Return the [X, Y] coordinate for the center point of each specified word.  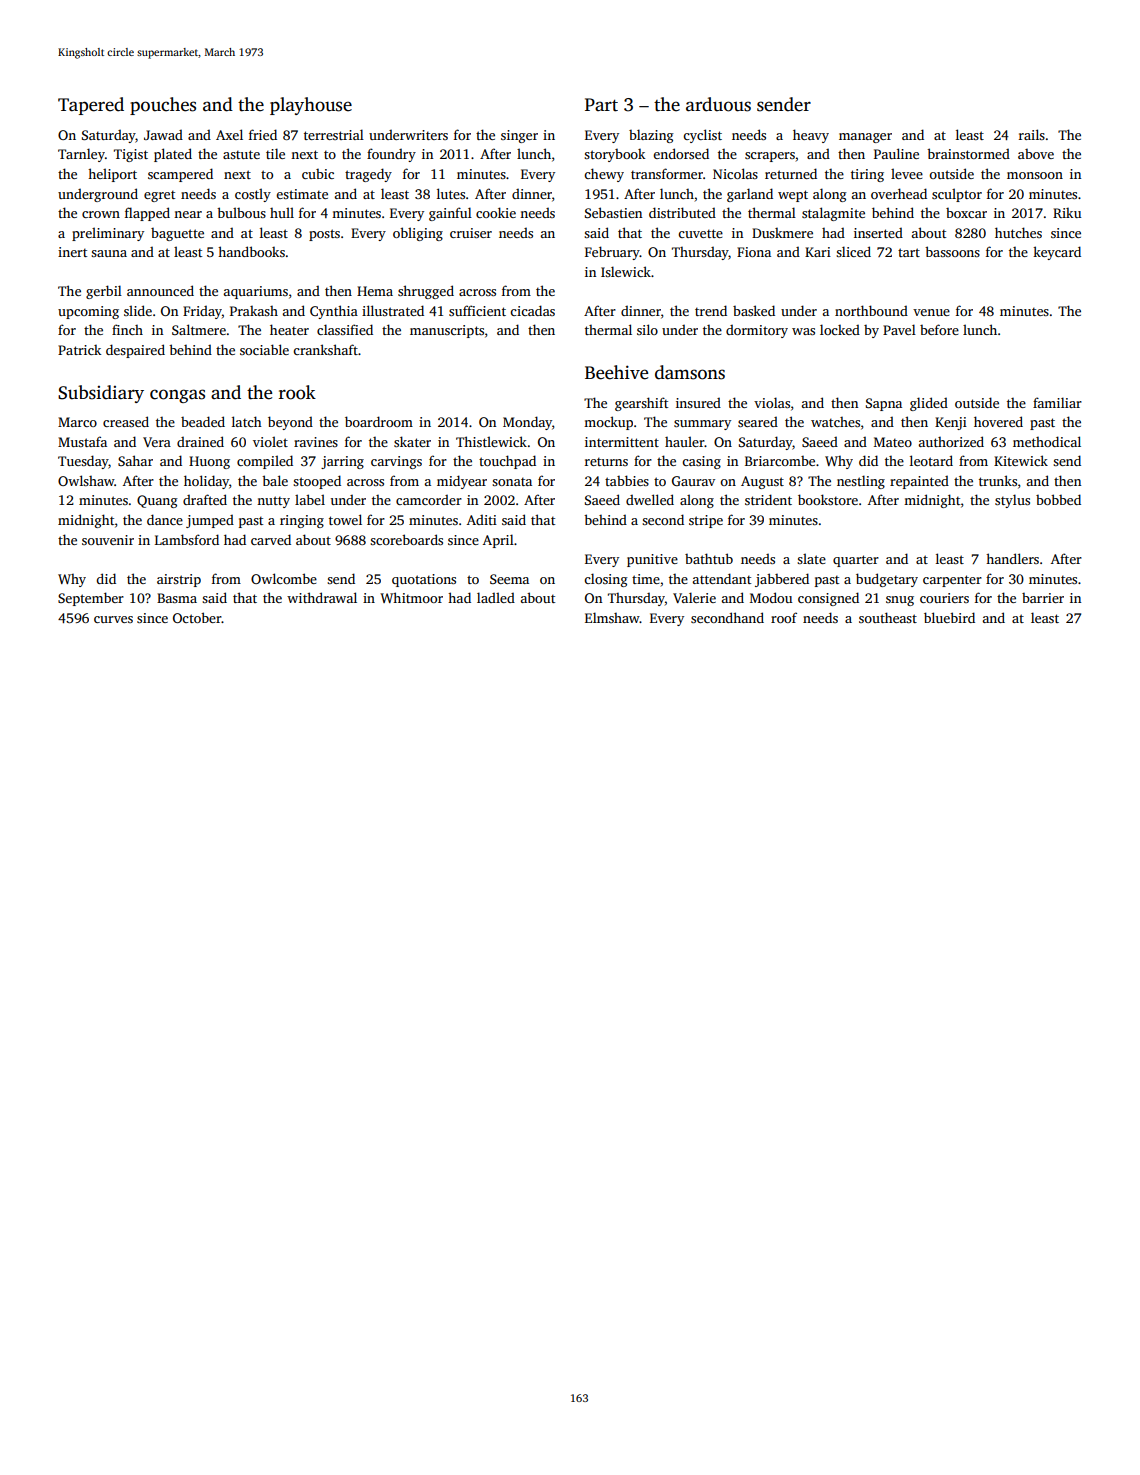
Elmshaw [612, 617]
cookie [496, 212]
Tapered [91, 106]
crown [101, 214]
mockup [608, 423]
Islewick [626, 271]
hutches [1018, 232]
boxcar [966, 213]
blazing [651, 136]
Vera [157, 442]
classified [345, 329]
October [197, 617]
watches [835, 422]
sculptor [957, 195]
